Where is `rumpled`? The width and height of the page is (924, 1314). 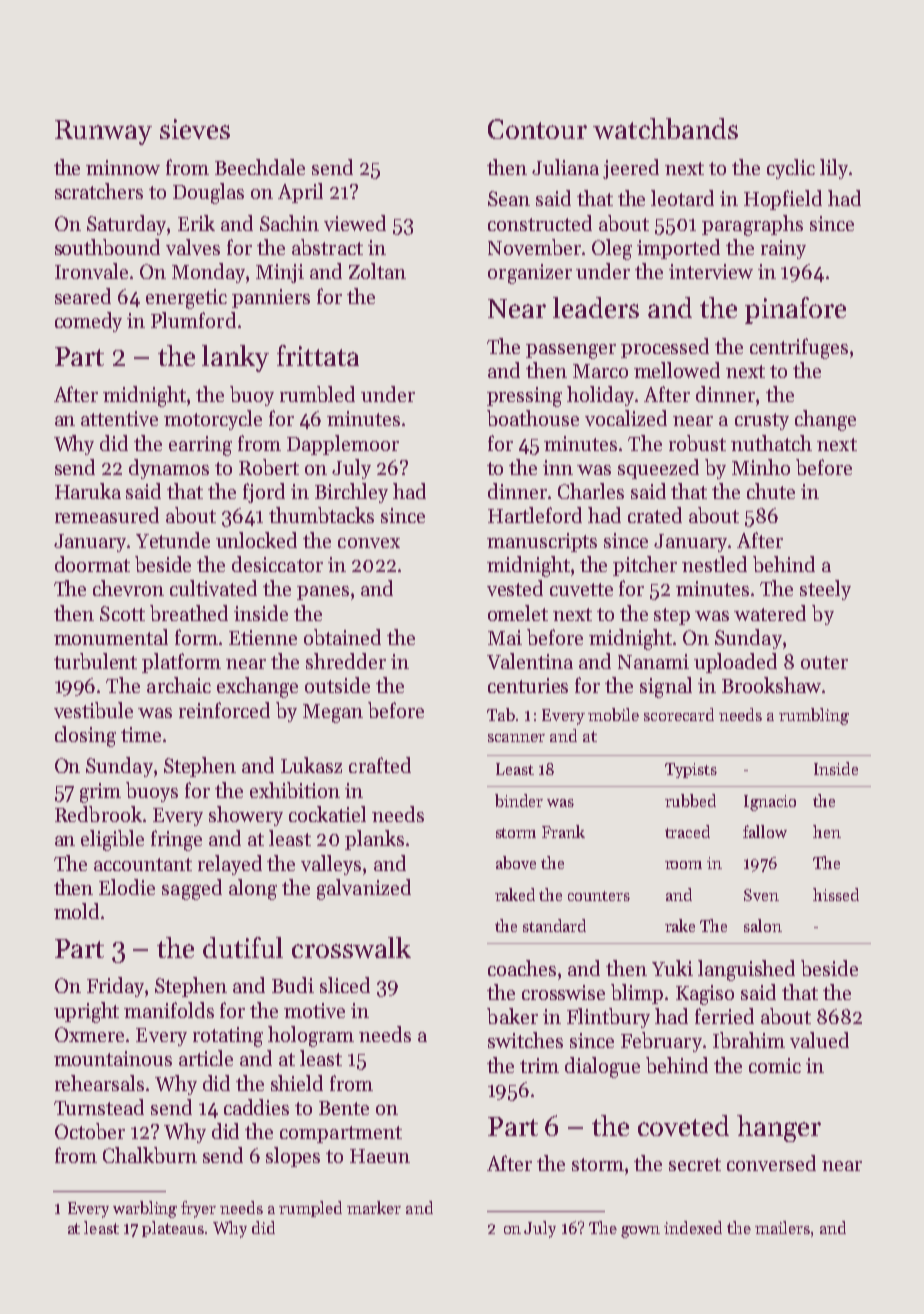
rumpled is located at coordinates (310, 1209).
